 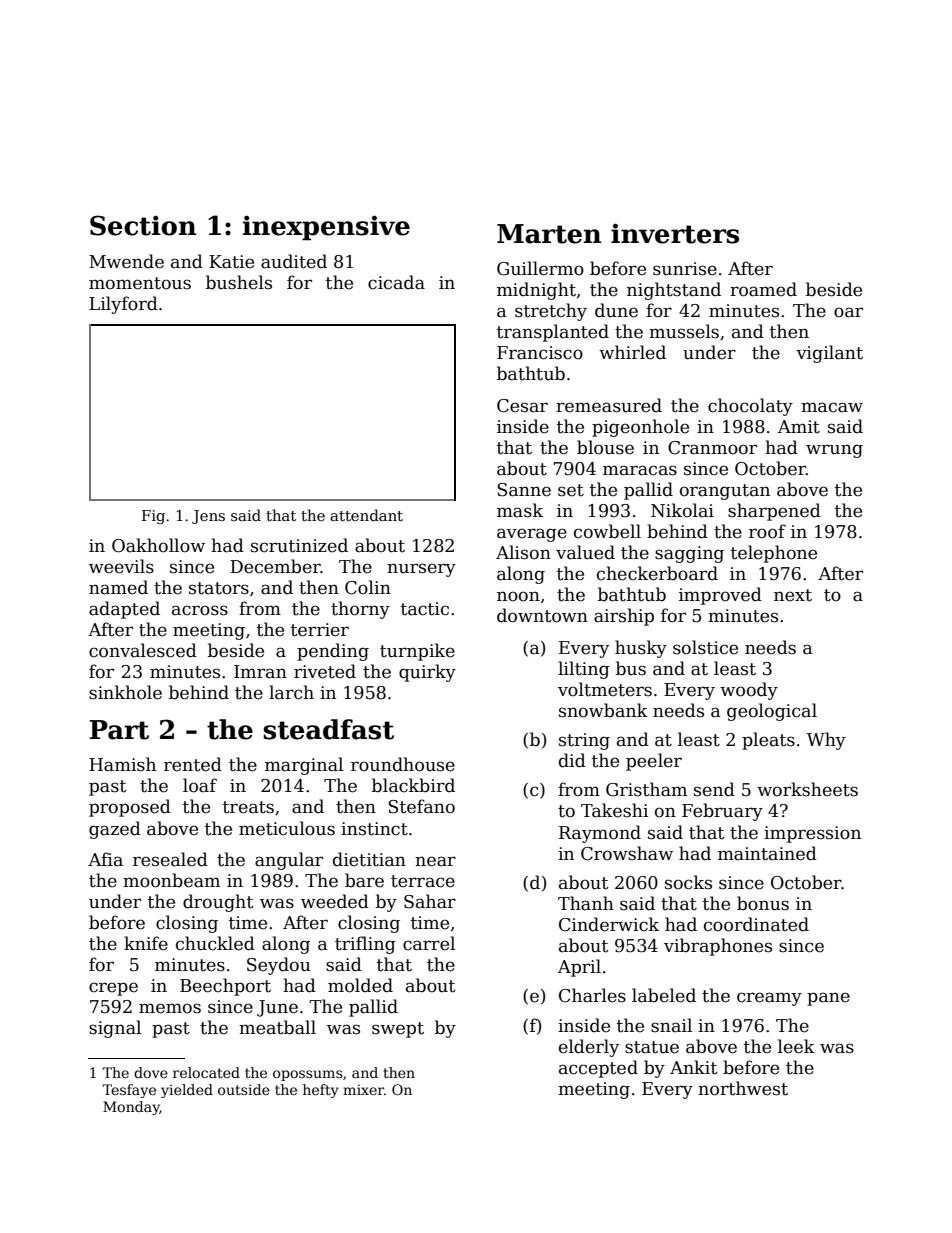 I want to click on inexpensive, so click(x=326, y=228).
